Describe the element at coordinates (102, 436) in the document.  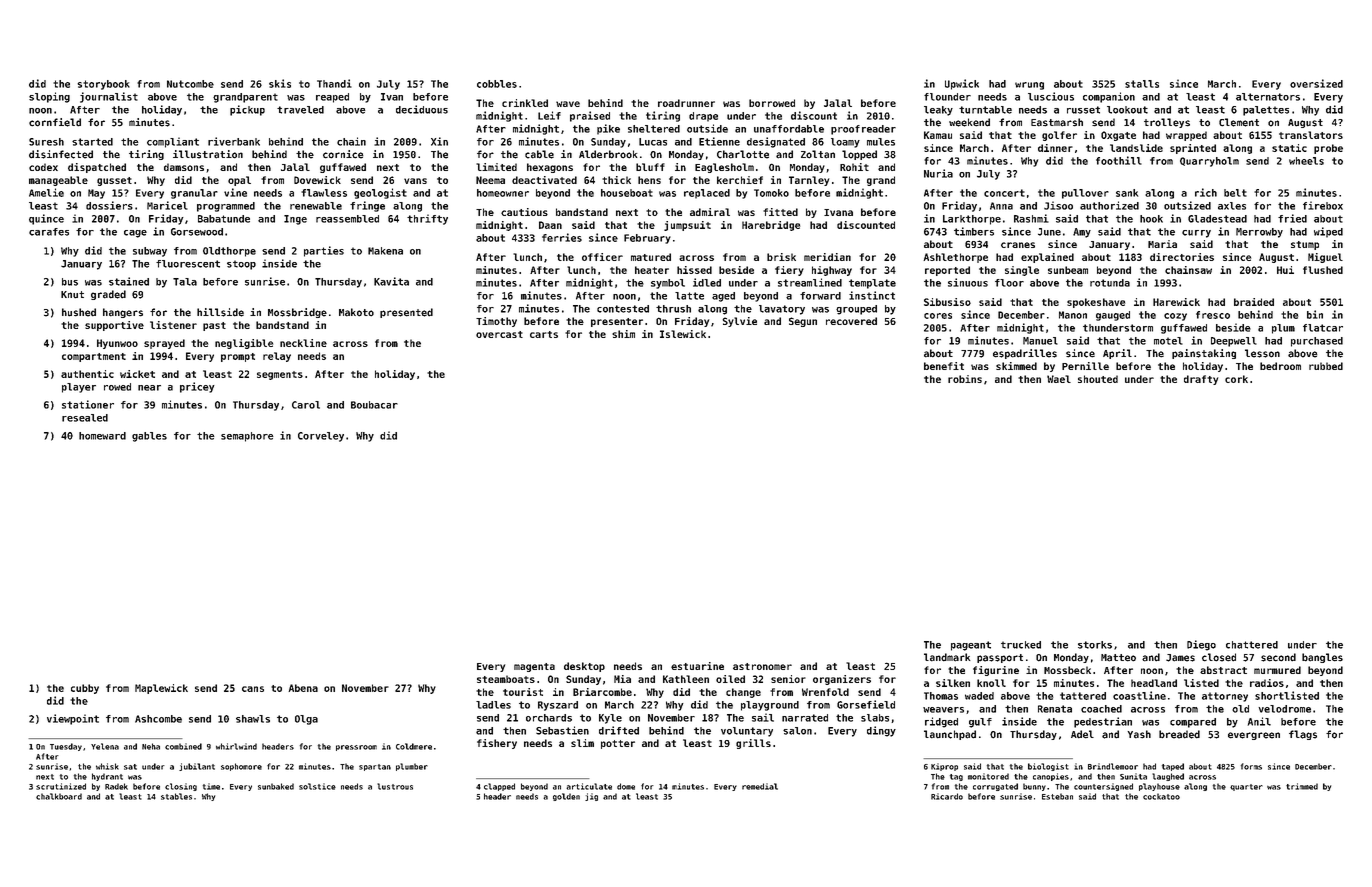
I see `homeward` at that location.
